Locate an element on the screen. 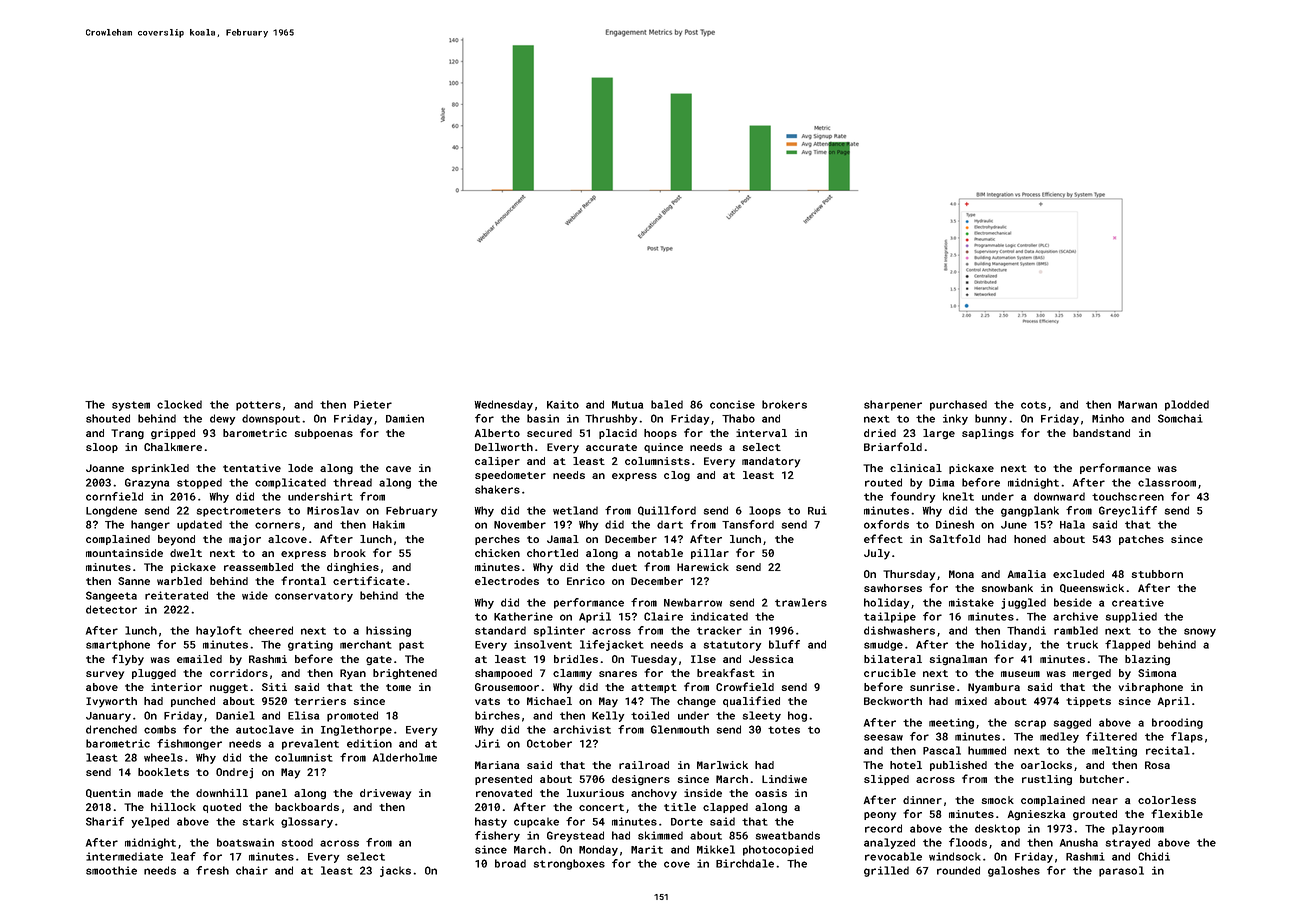 This screenshot has height=924, width=1308. Marwan is located at coordinates (1137, 405).
